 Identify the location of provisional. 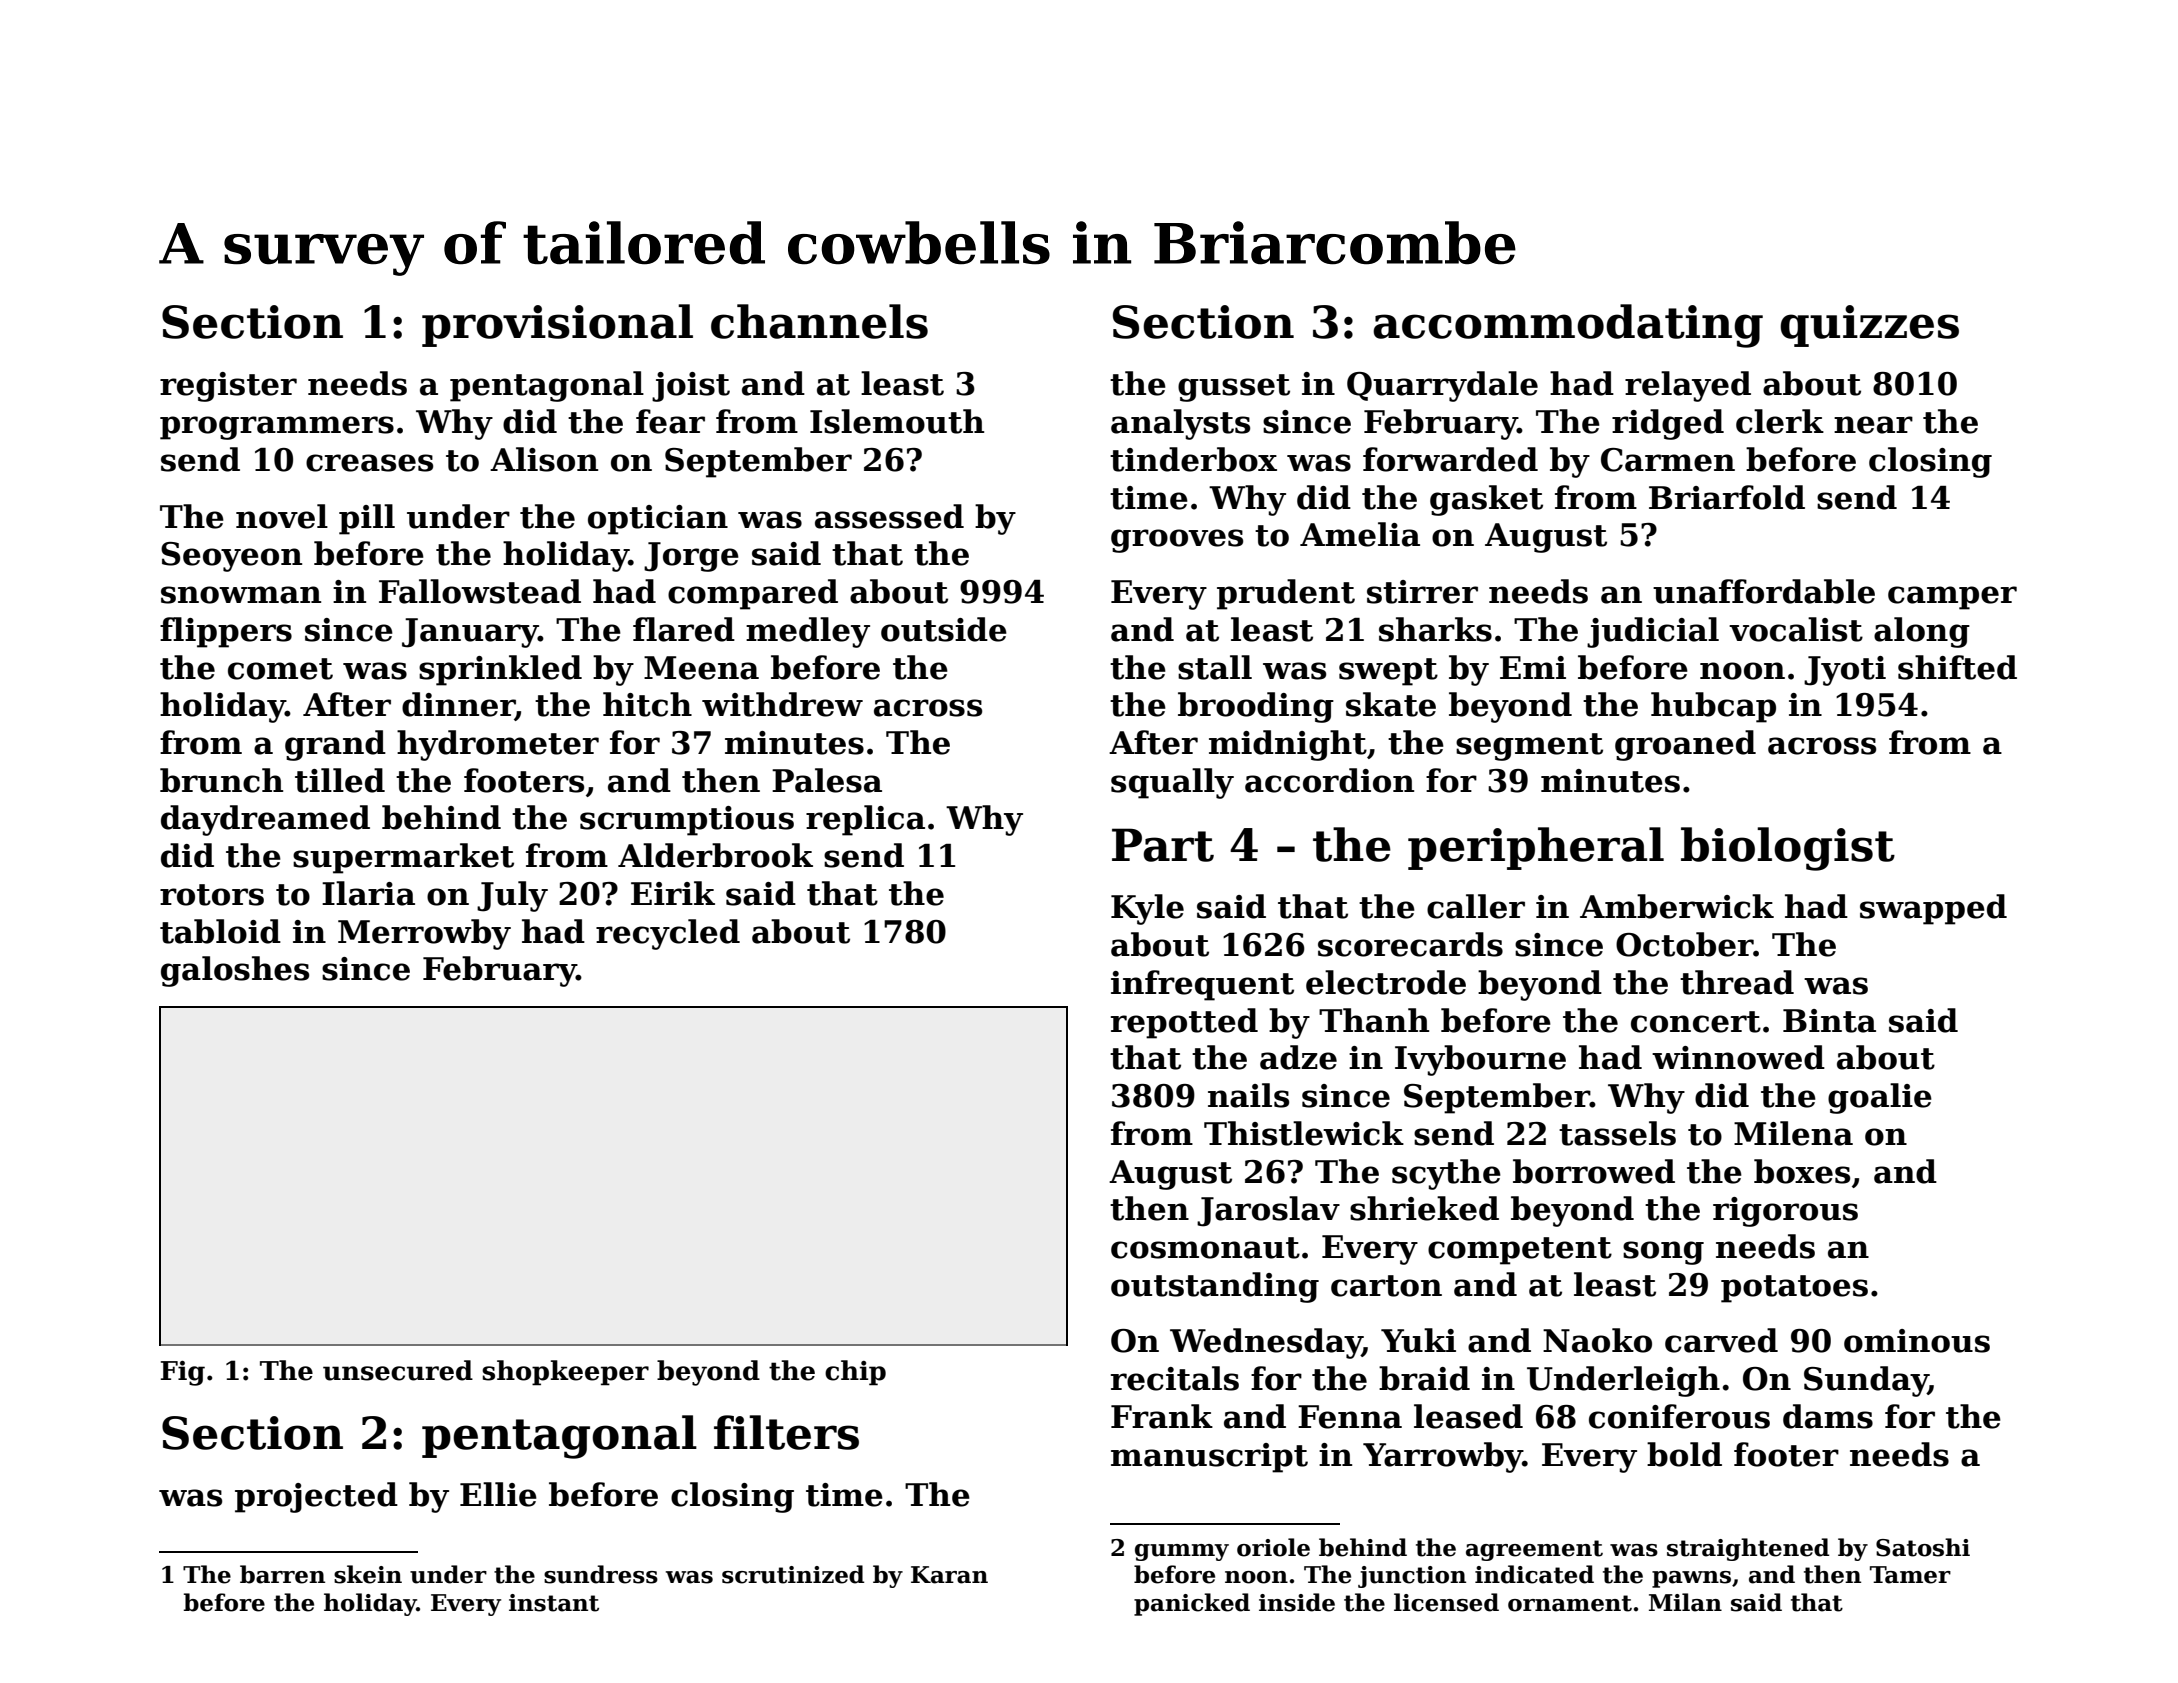
(557, 325).
